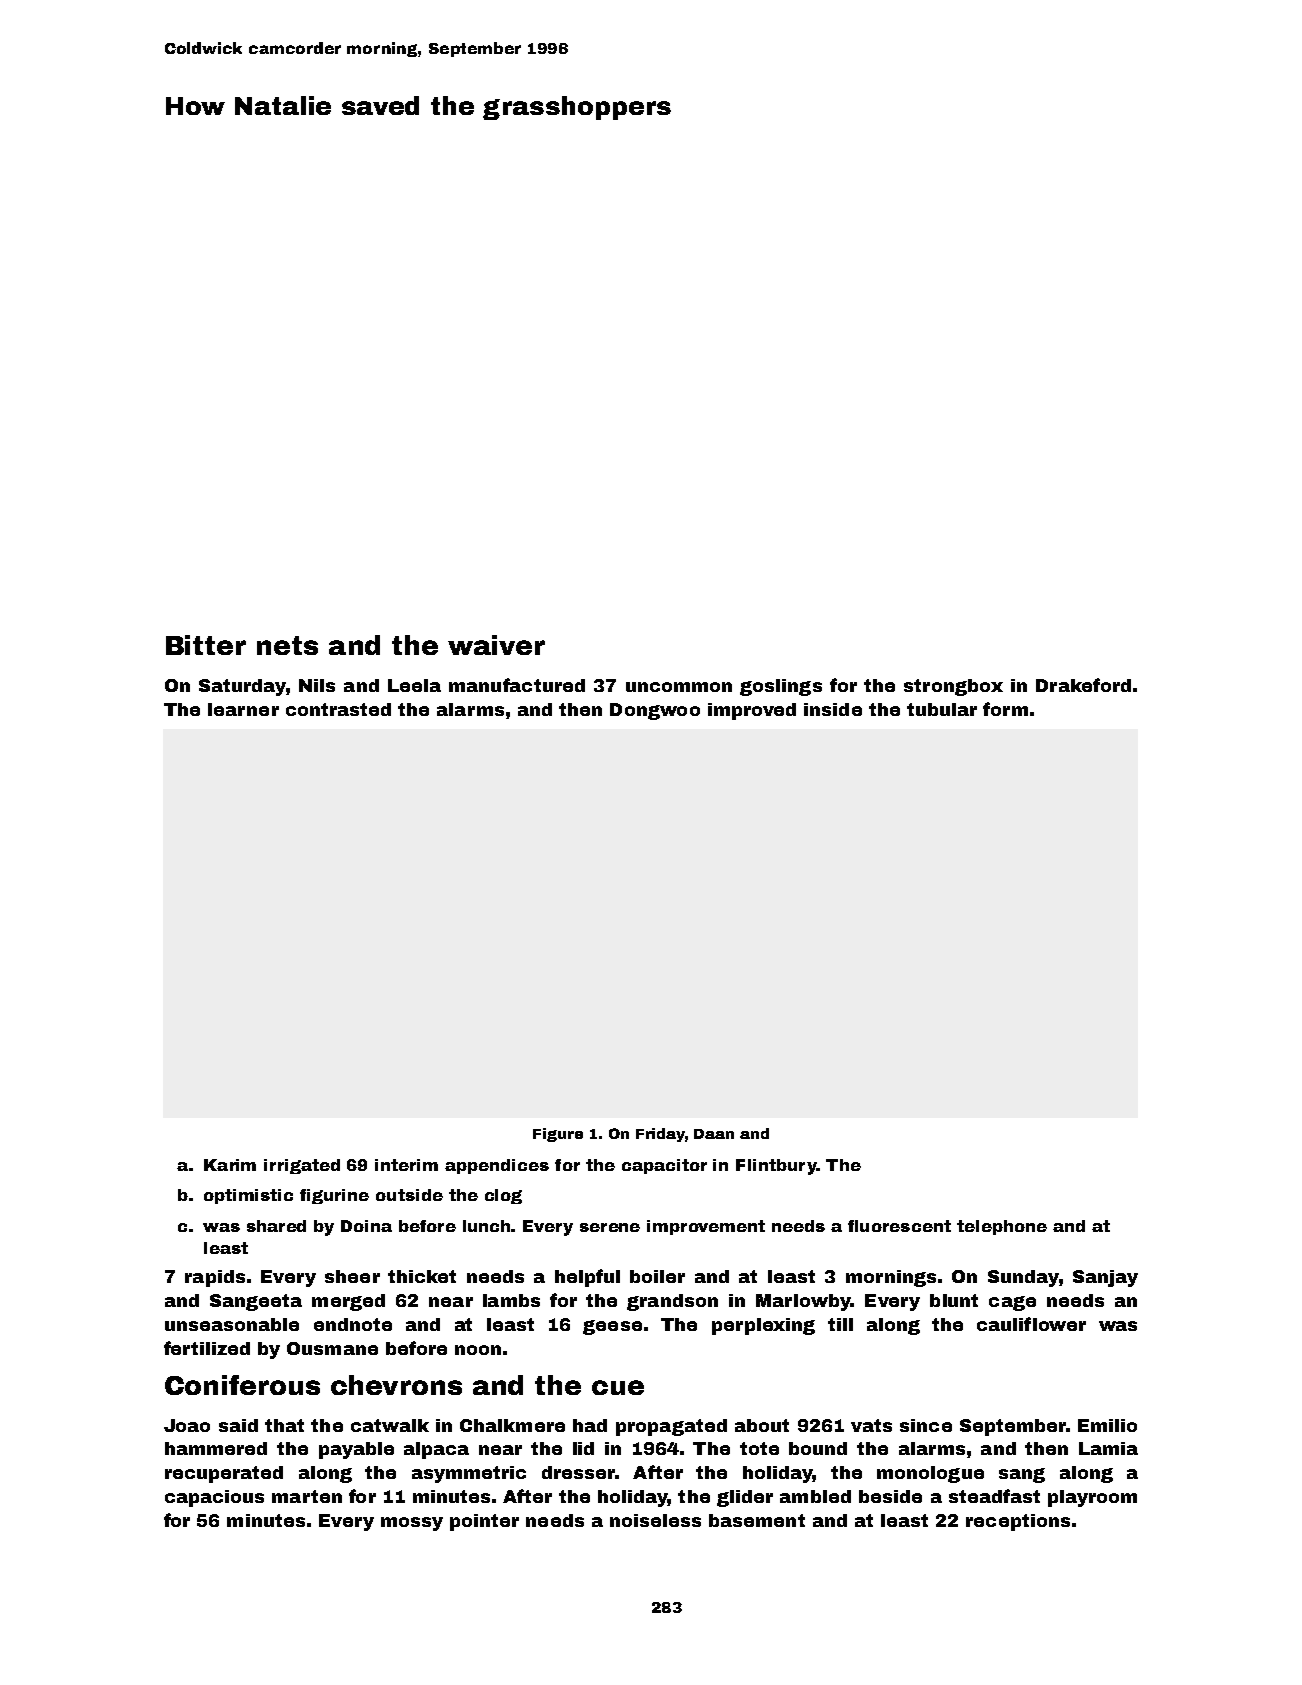 This screenshot has height=1685, width=1302. I want to click on Figure, so click(558, 1135).
